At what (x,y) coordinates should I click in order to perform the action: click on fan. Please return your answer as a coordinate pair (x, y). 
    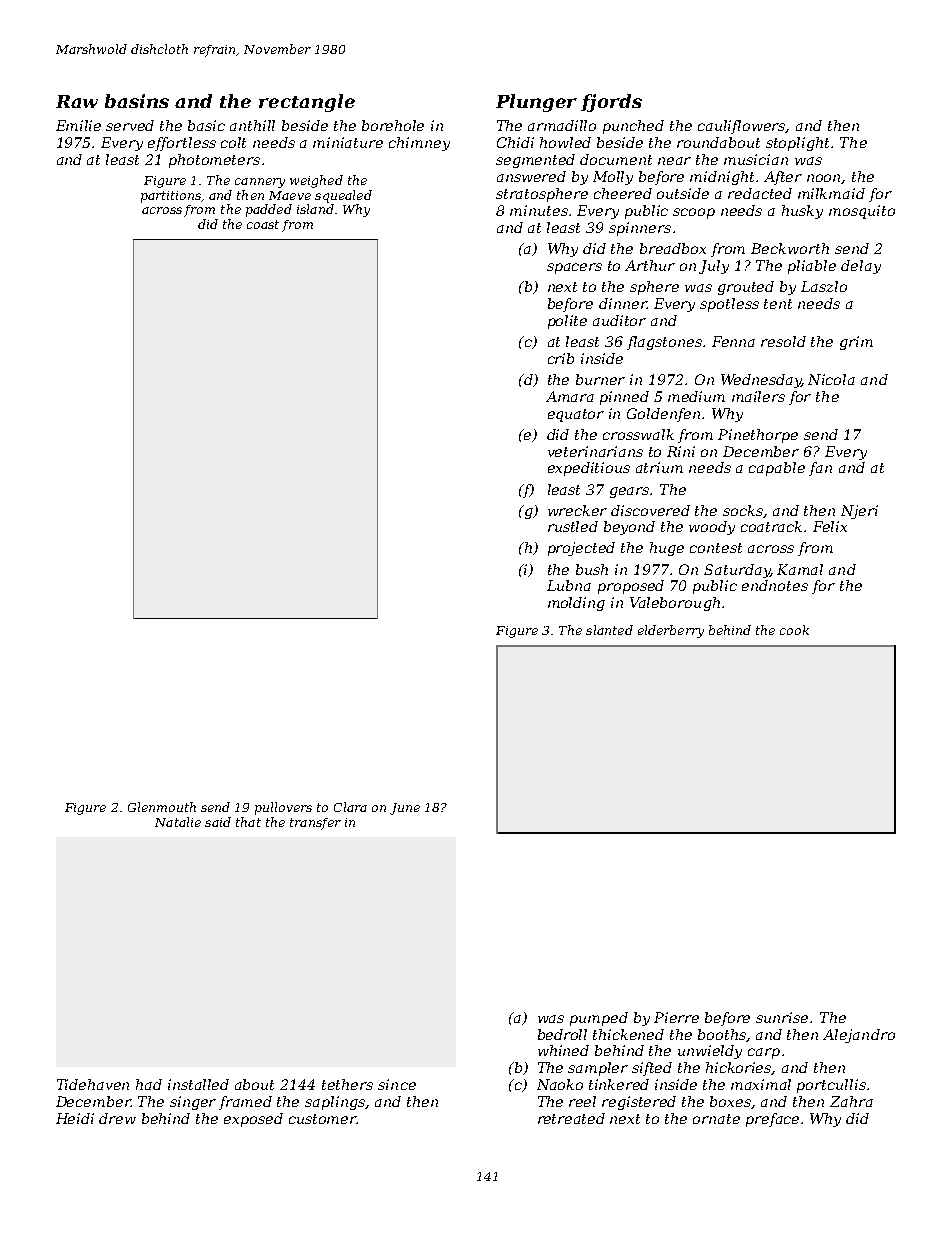
    Looking at the image, I should click on (820, 469).
